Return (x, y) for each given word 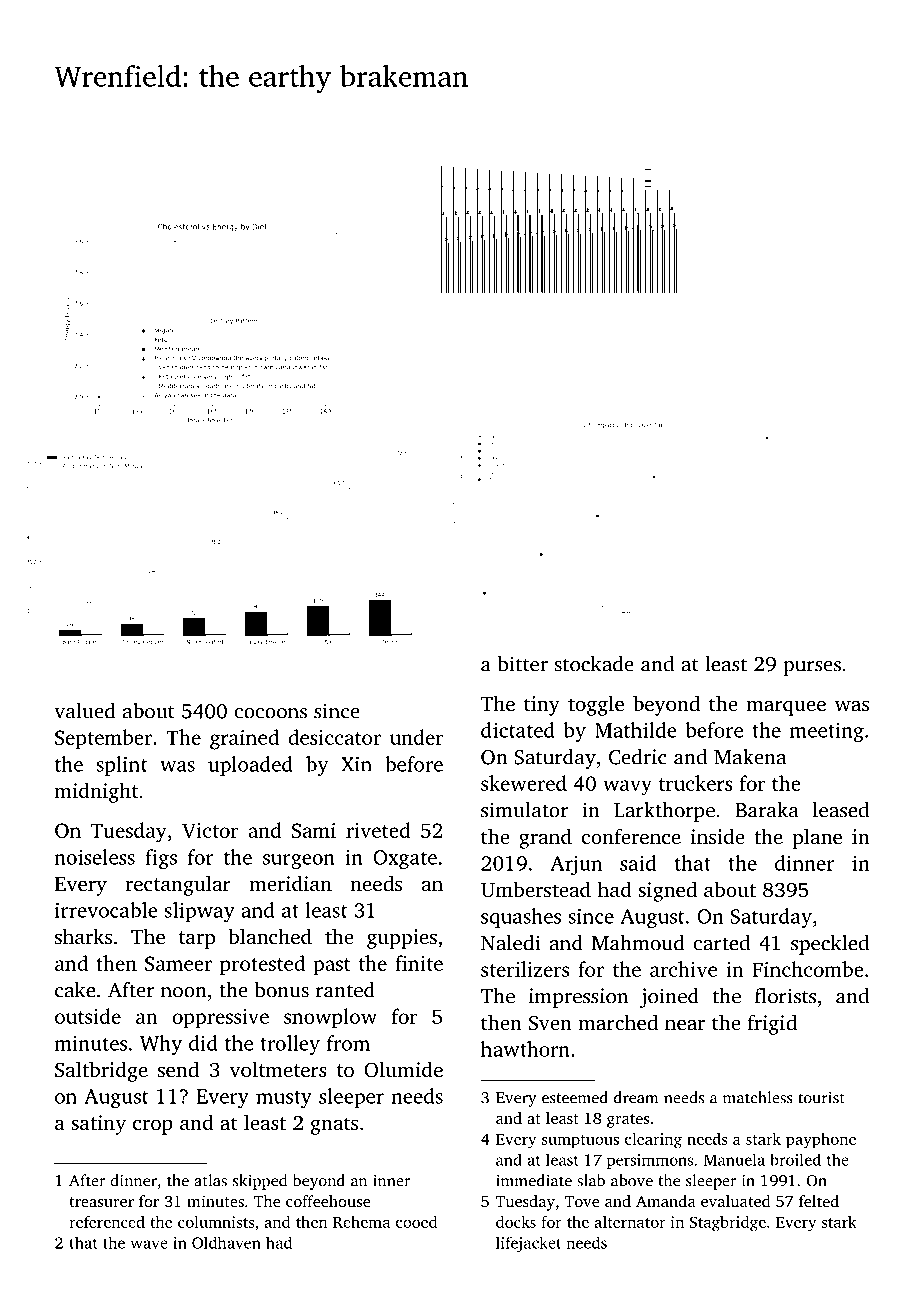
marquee (786, 708)
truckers (696, 783)
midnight (96, 792)
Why (161, 1045)
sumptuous (580, 1142)
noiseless (95, 857)
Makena (750, 757)
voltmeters (278, 1069)
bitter (523, 664)
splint (121, 766)
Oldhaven (226, 1242)
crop (153, 1127)
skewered (524, 783)
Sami (314, 830)
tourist (821, 1098)
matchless (758, 1097)
